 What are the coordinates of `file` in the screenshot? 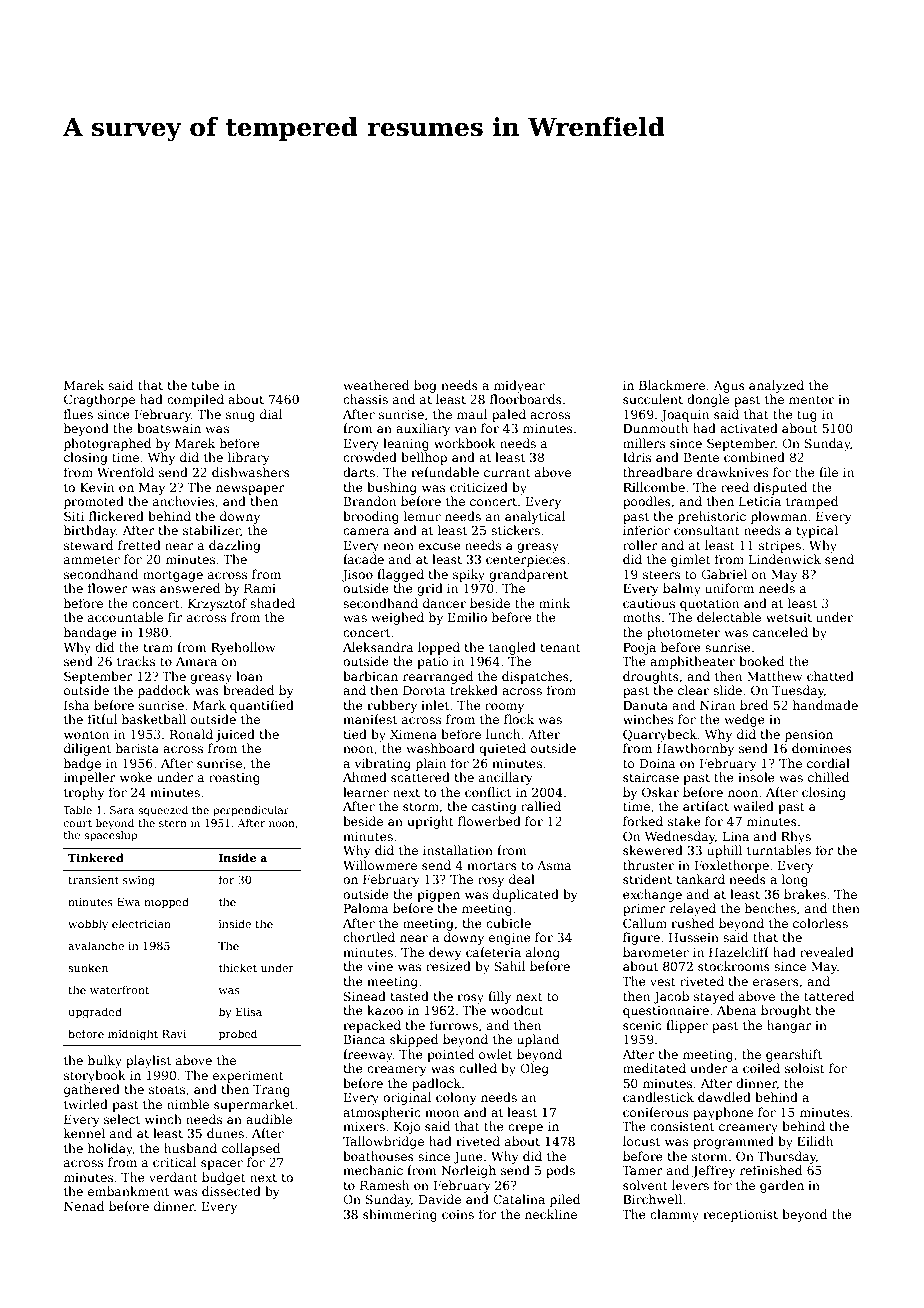 It's located at (828, 472).
